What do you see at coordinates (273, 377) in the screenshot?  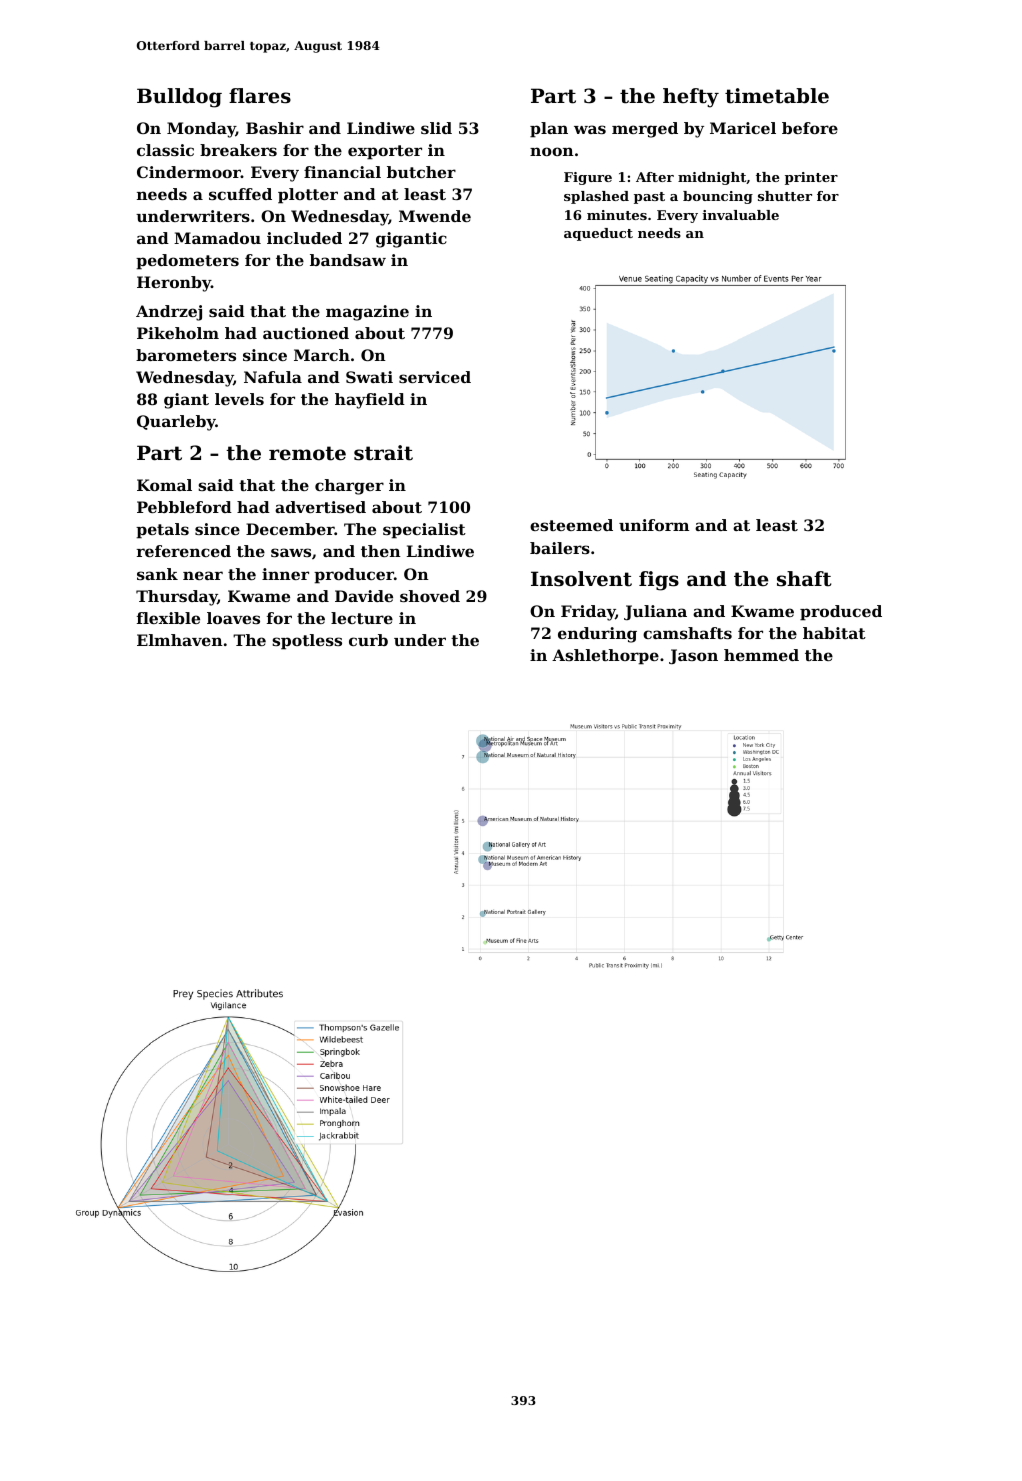 I see `Nafula` at bounding box center [273, 377].
